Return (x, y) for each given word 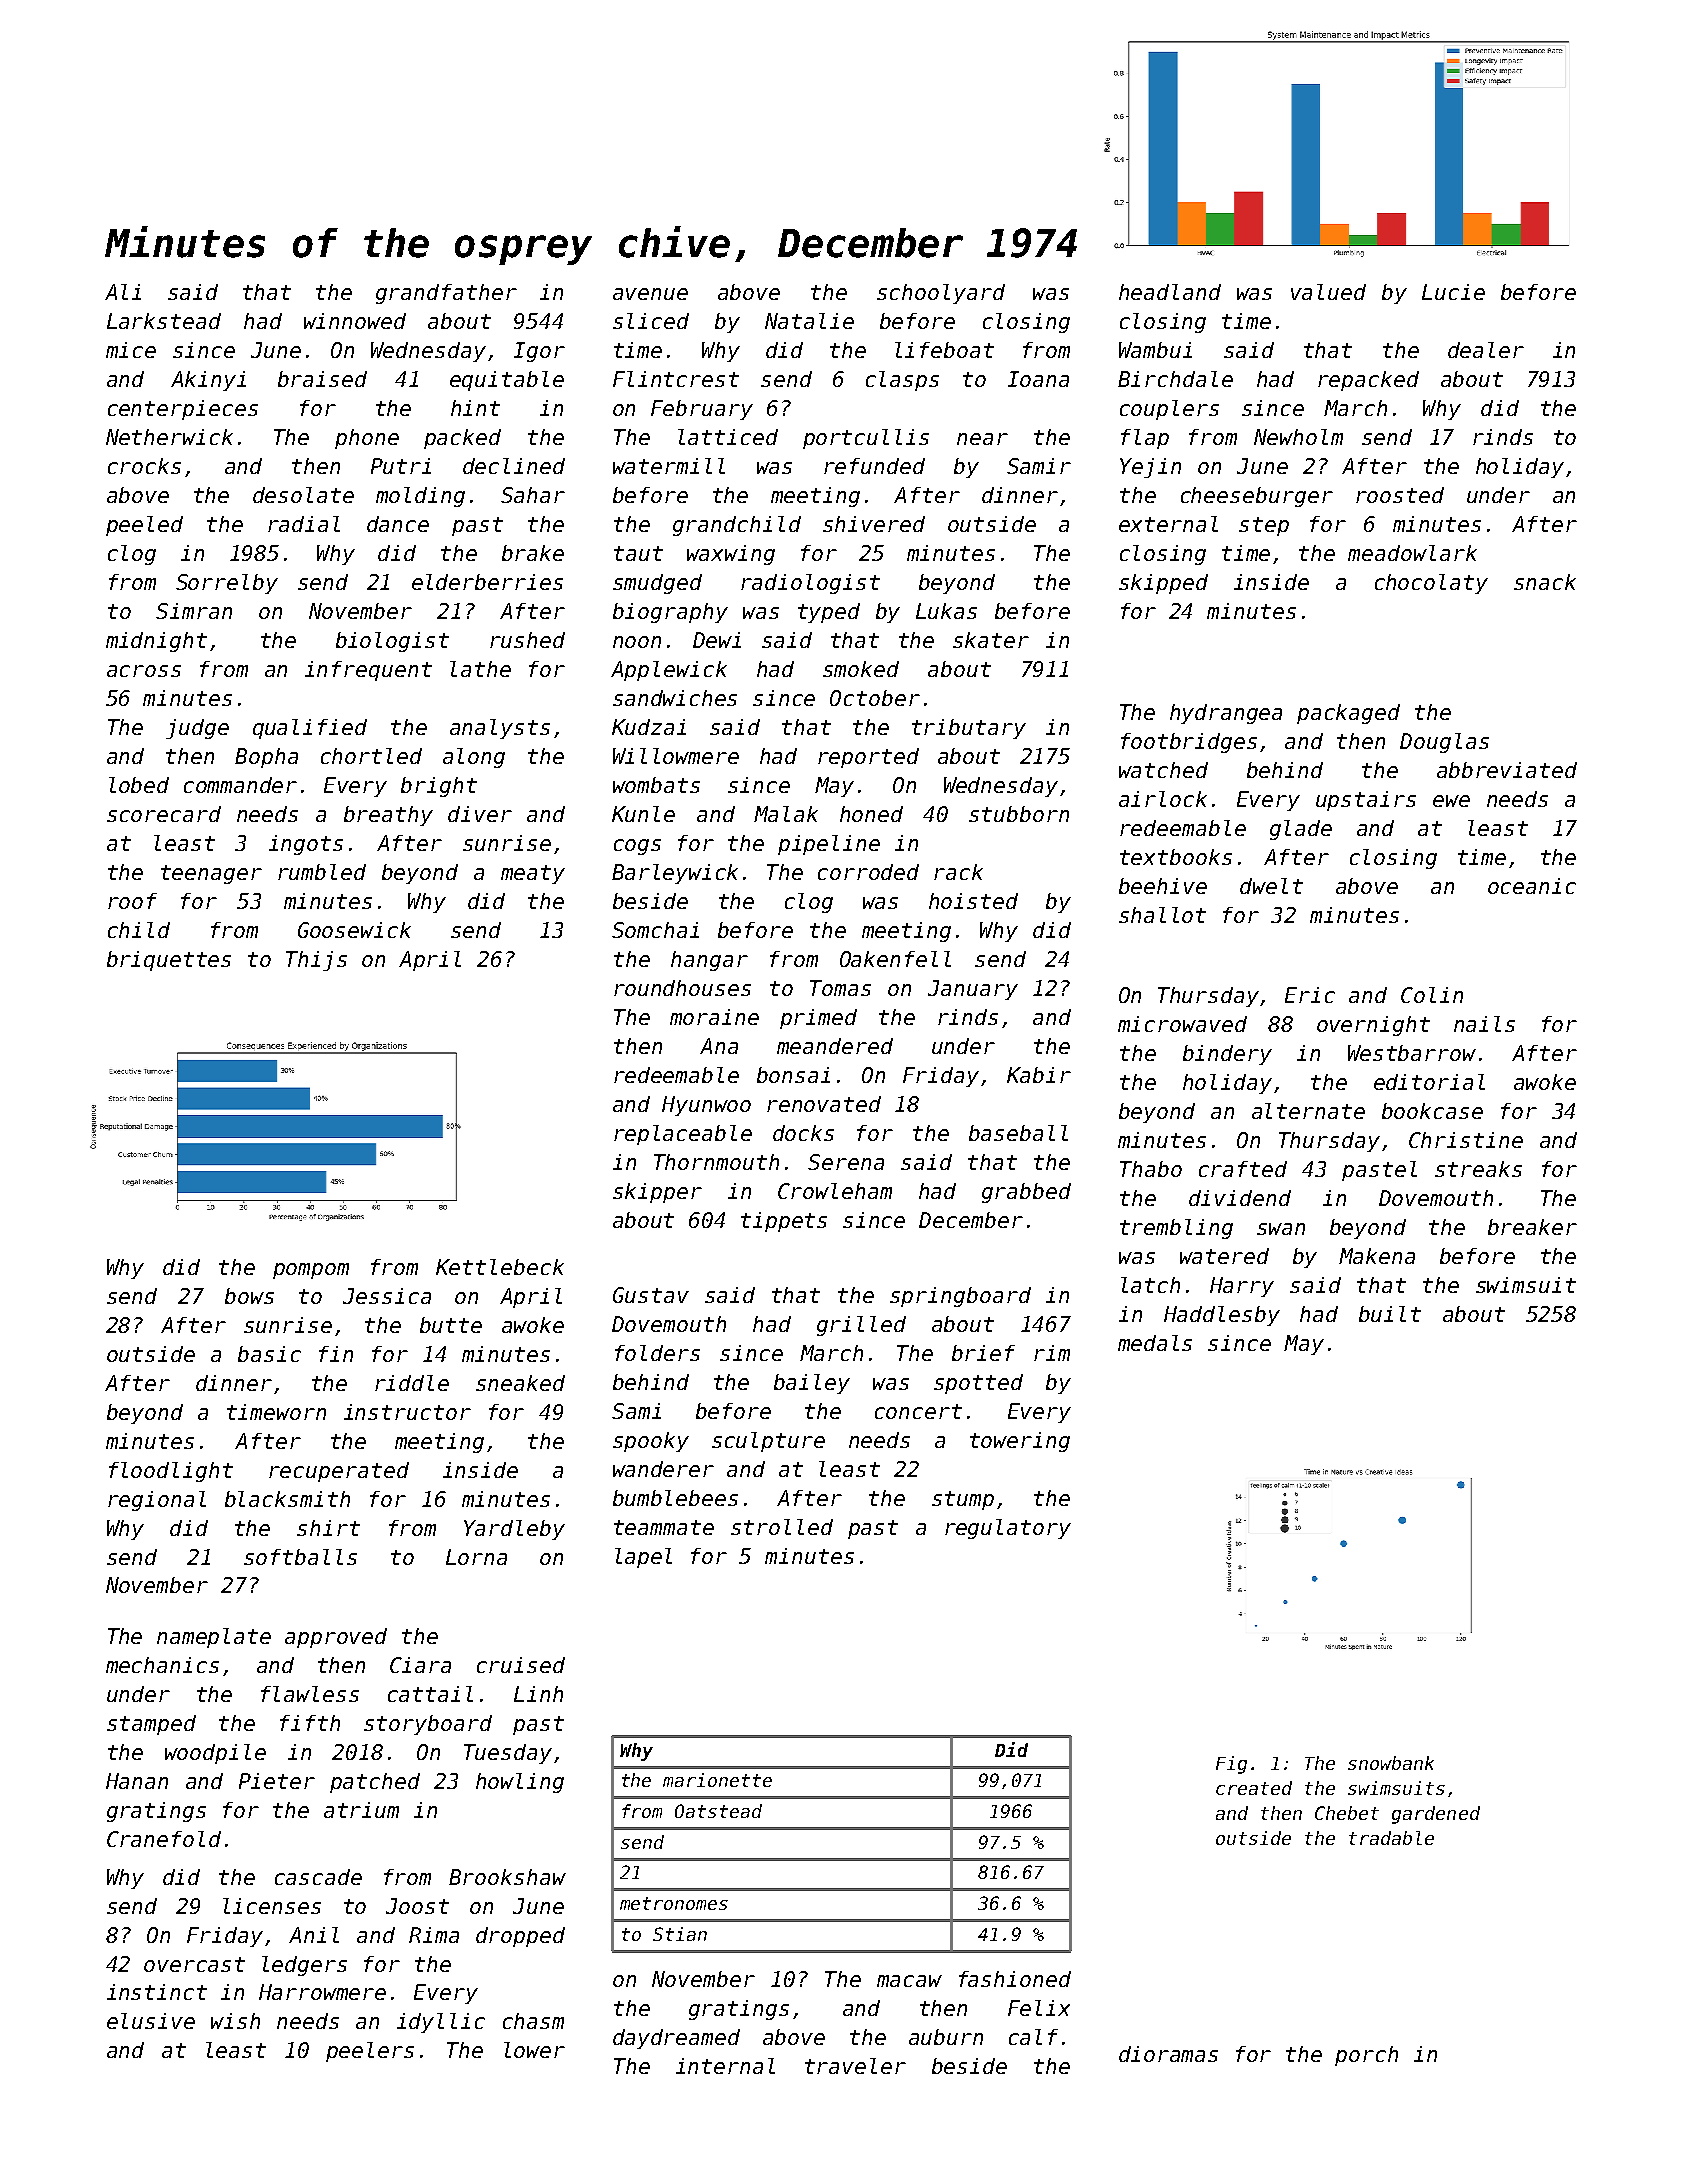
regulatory (1008, 1529)
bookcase (1432, 1111)
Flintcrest (676, 379)
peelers (370, 2052)
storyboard (428, 1725)
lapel (643, 1558)
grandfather (446, 294)
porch (1366, 2056)
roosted (1400, 495)
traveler (855, 2066)
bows (249, 1296)
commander (240, 785)
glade (1301, 830)
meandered (835, 1046)
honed (871, 814)
